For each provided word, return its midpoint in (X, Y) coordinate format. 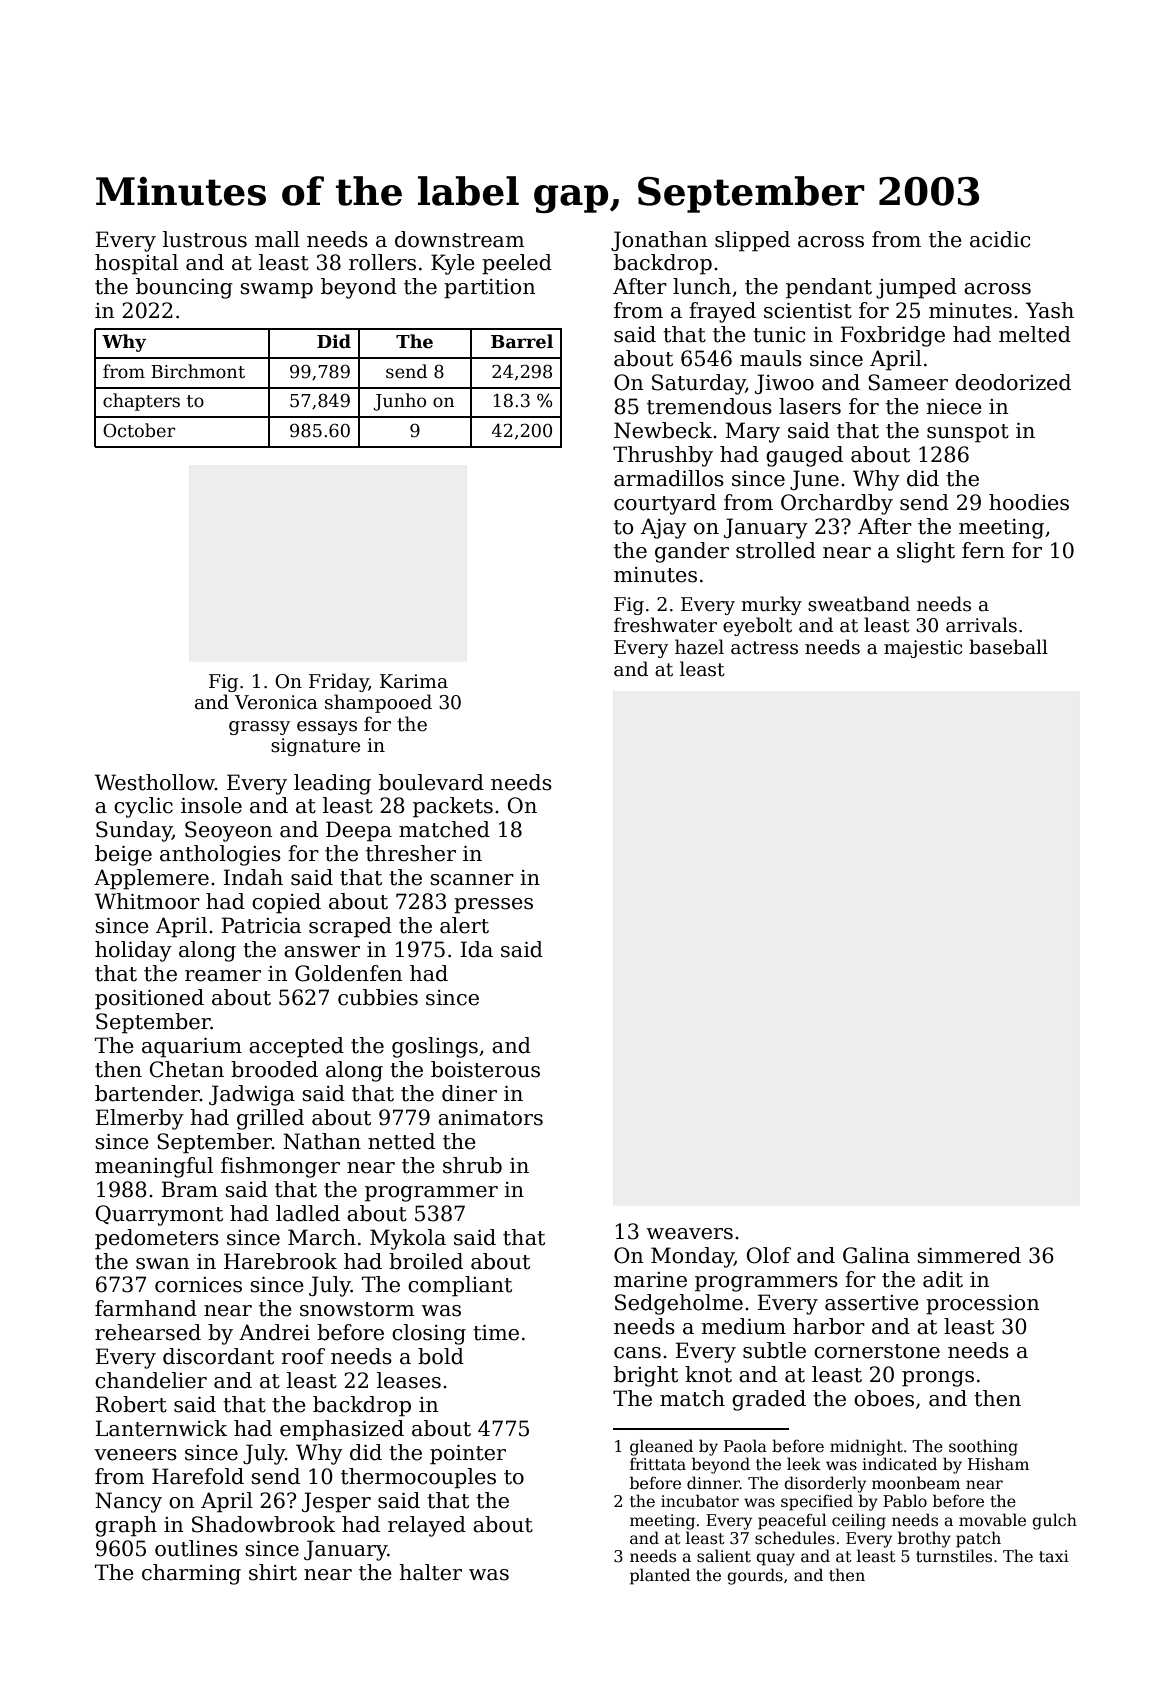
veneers (135, 1455)
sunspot (968, 433)
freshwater (665, 625)
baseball (1008, 647)
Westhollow (155, 782)
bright (646, 1376)
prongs (938, 1379)
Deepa (359, 831)
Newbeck (663, 430)
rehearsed (148, 1332)
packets (453, 807)
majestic (923, 649)
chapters (141, 402)
